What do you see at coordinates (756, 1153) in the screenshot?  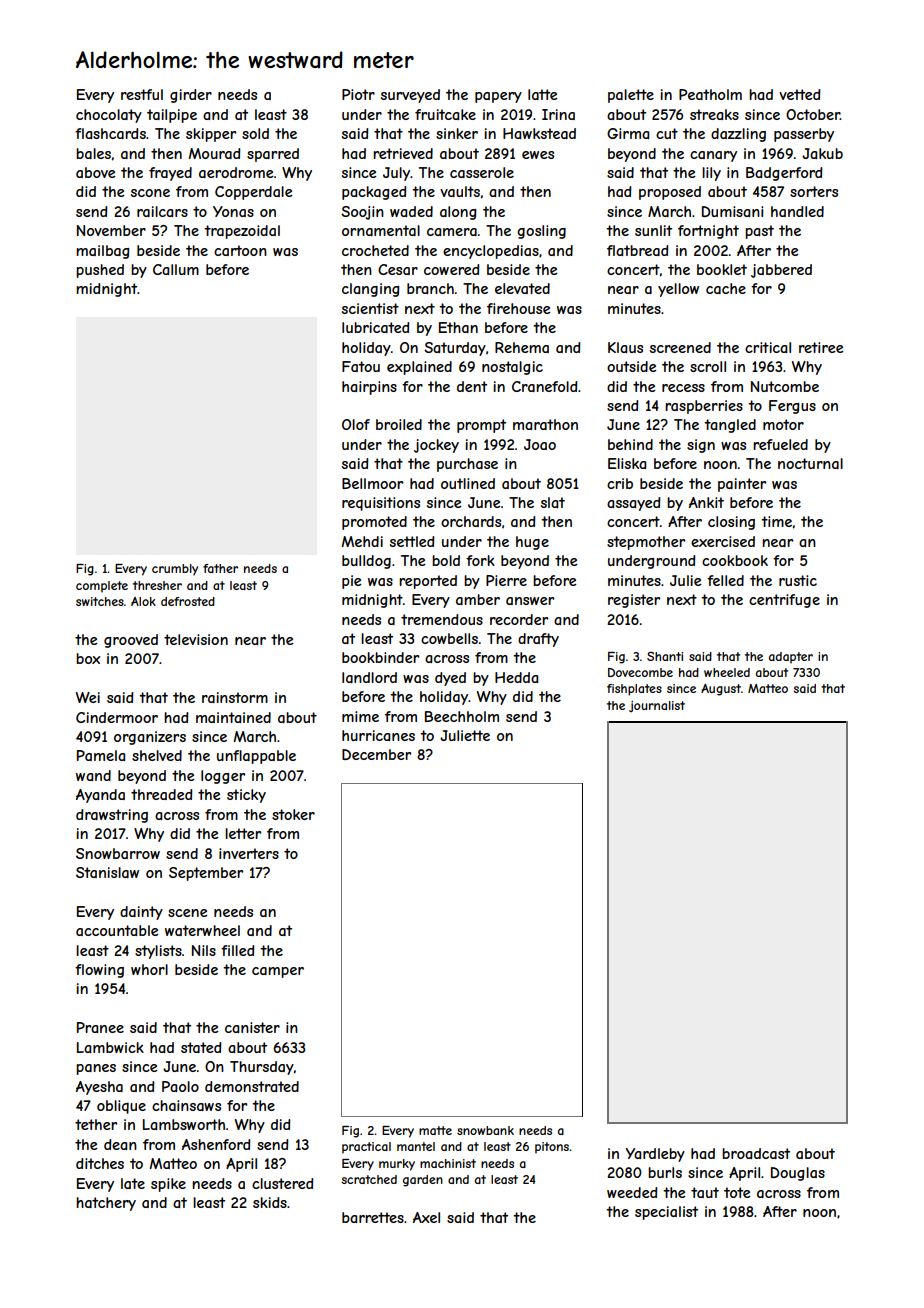 I see `broadcast` at bounding box center [756, 1153].
